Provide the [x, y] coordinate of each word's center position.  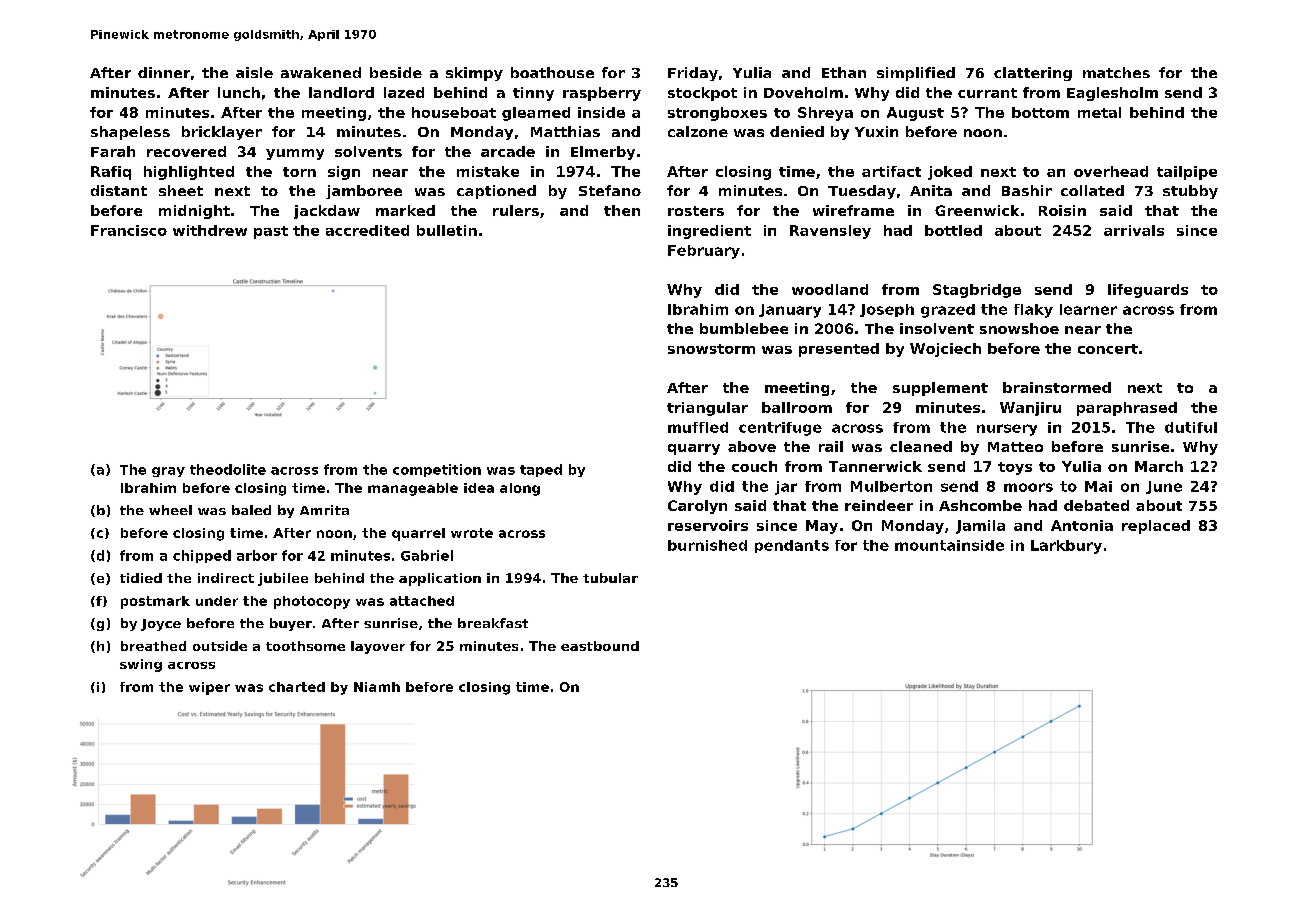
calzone [698, 131]
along [520, 489]
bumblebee [744, 328]
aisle [254, 72]
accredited [367, 230]
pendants [792, 546]
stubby [1190, 192]
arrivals [1134, 230]
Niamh [377, 687]
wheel [170, 510]
